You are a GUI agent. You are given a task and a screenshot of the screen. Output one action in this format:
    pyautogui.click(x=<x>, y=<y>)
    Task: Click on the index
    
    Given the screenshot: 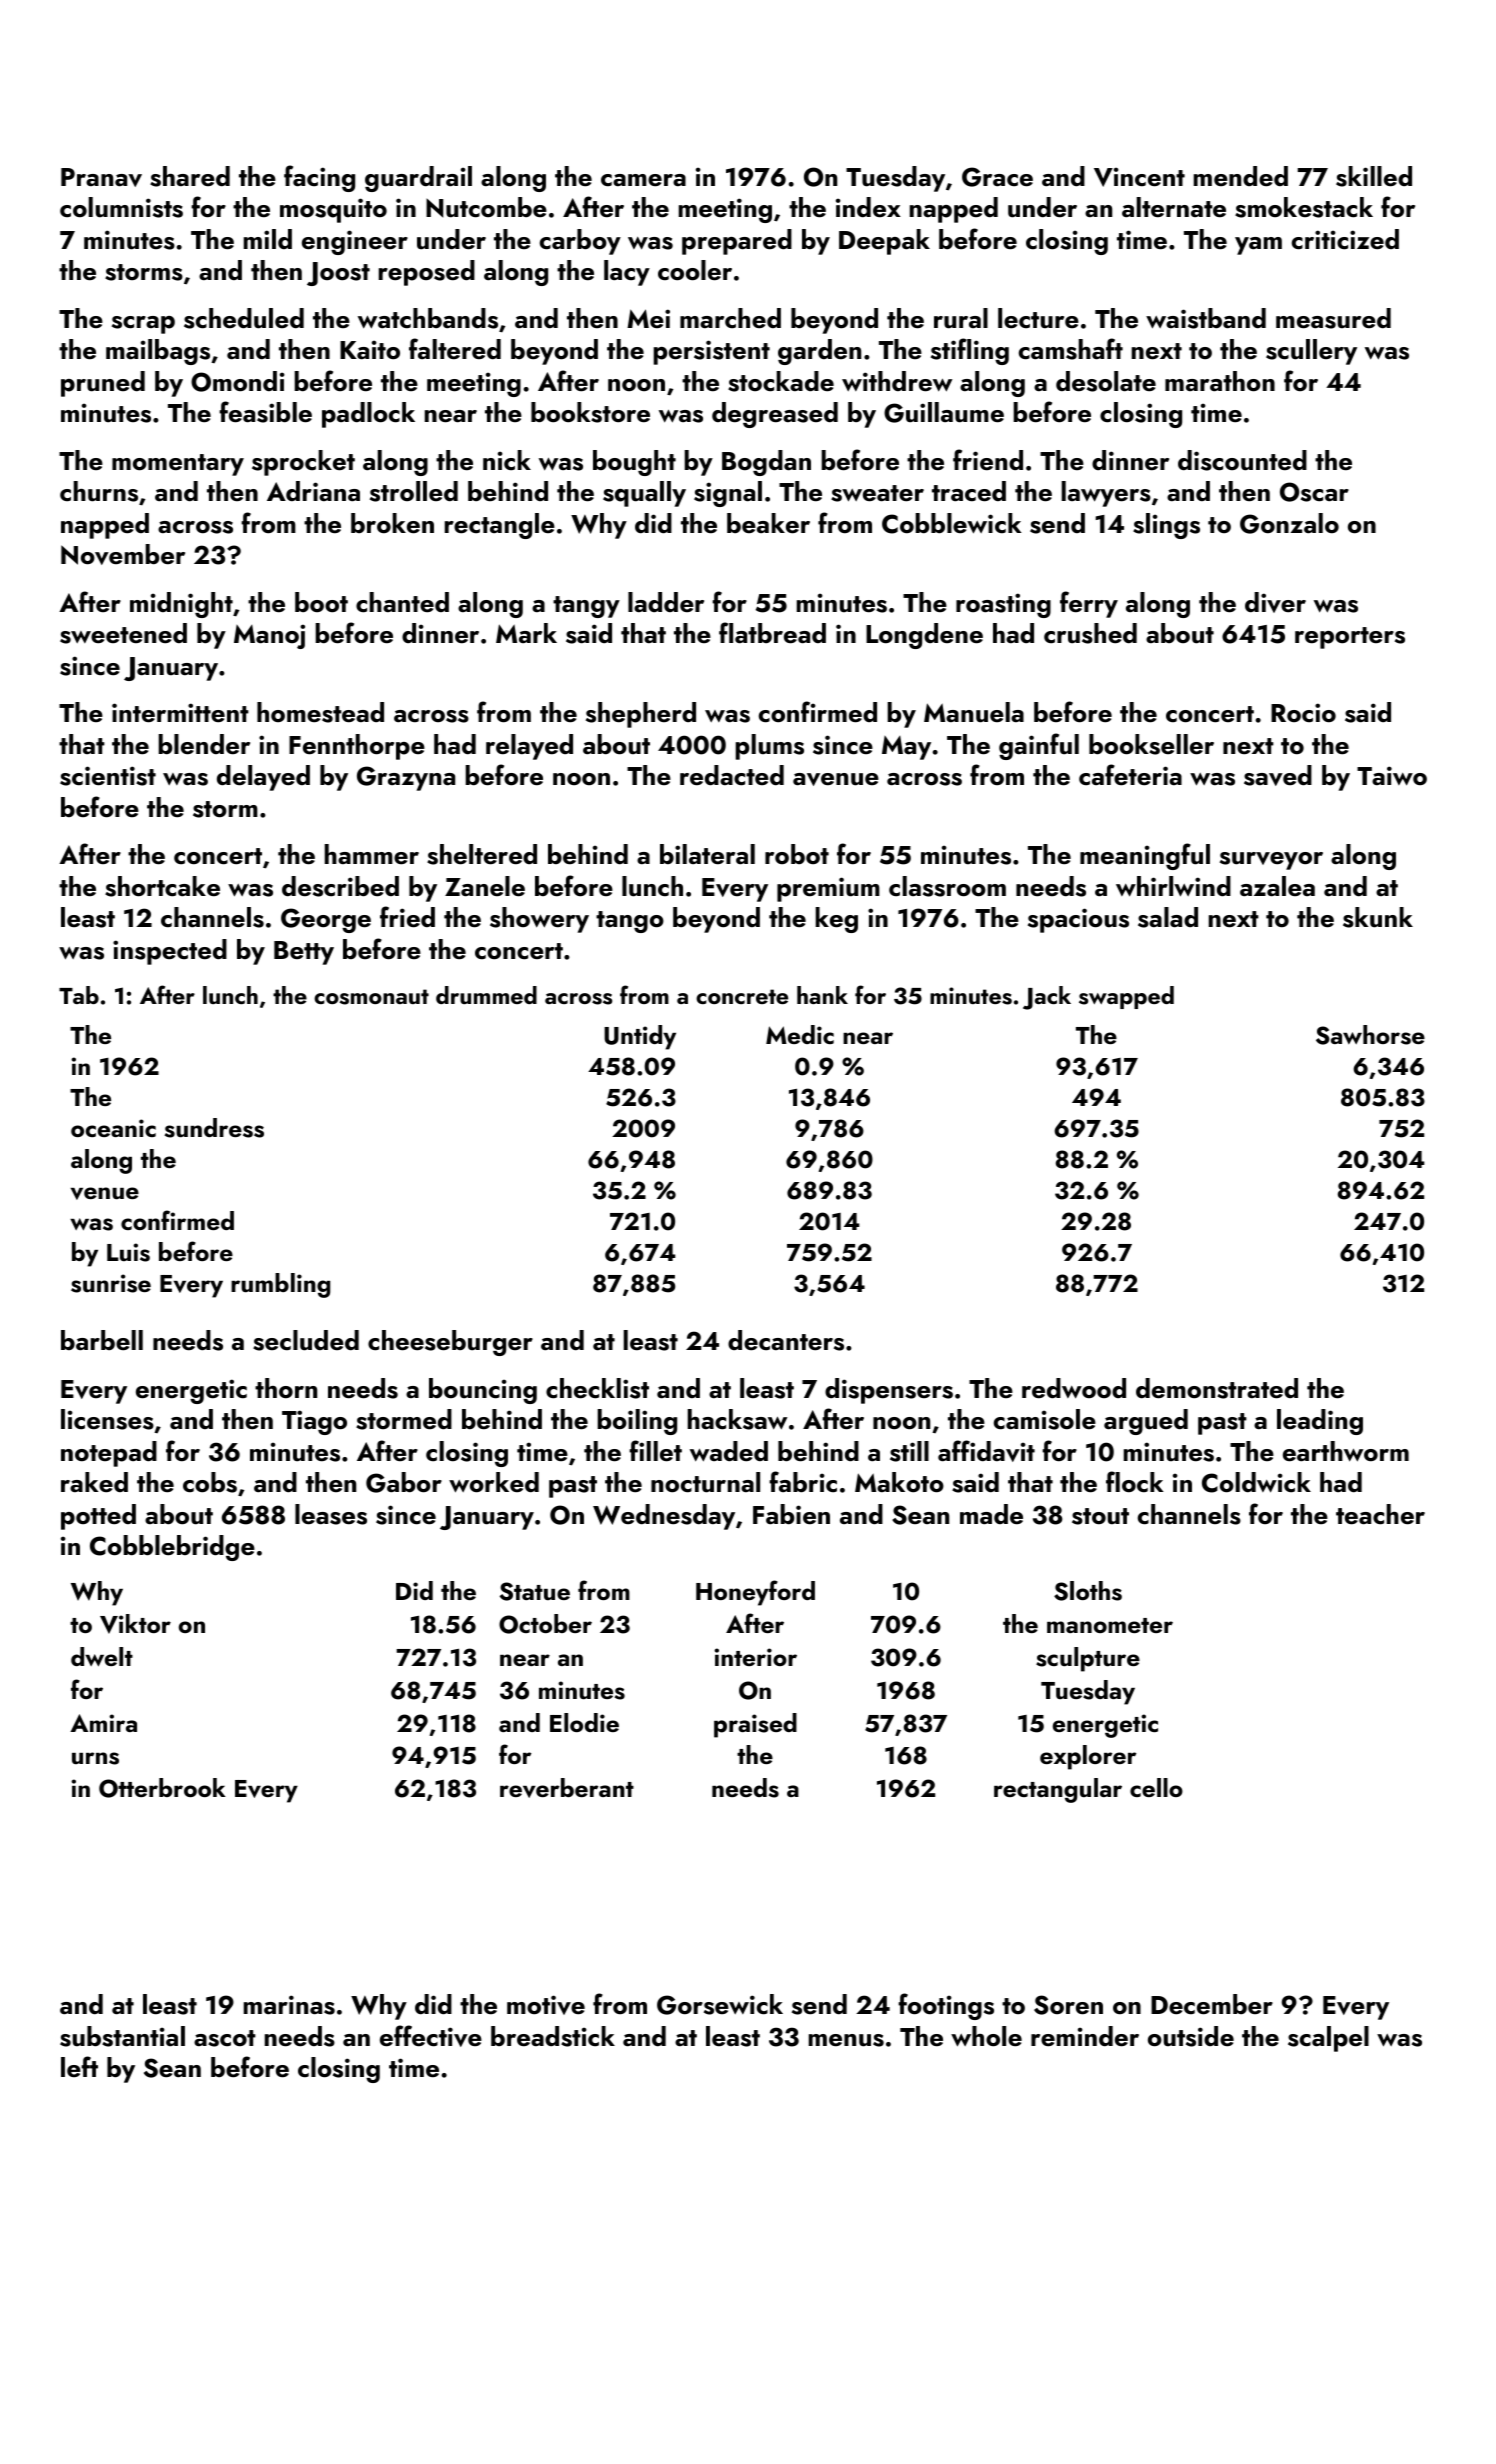 What is the action you would take?
    pyautogui.click(x=868, y=207)
